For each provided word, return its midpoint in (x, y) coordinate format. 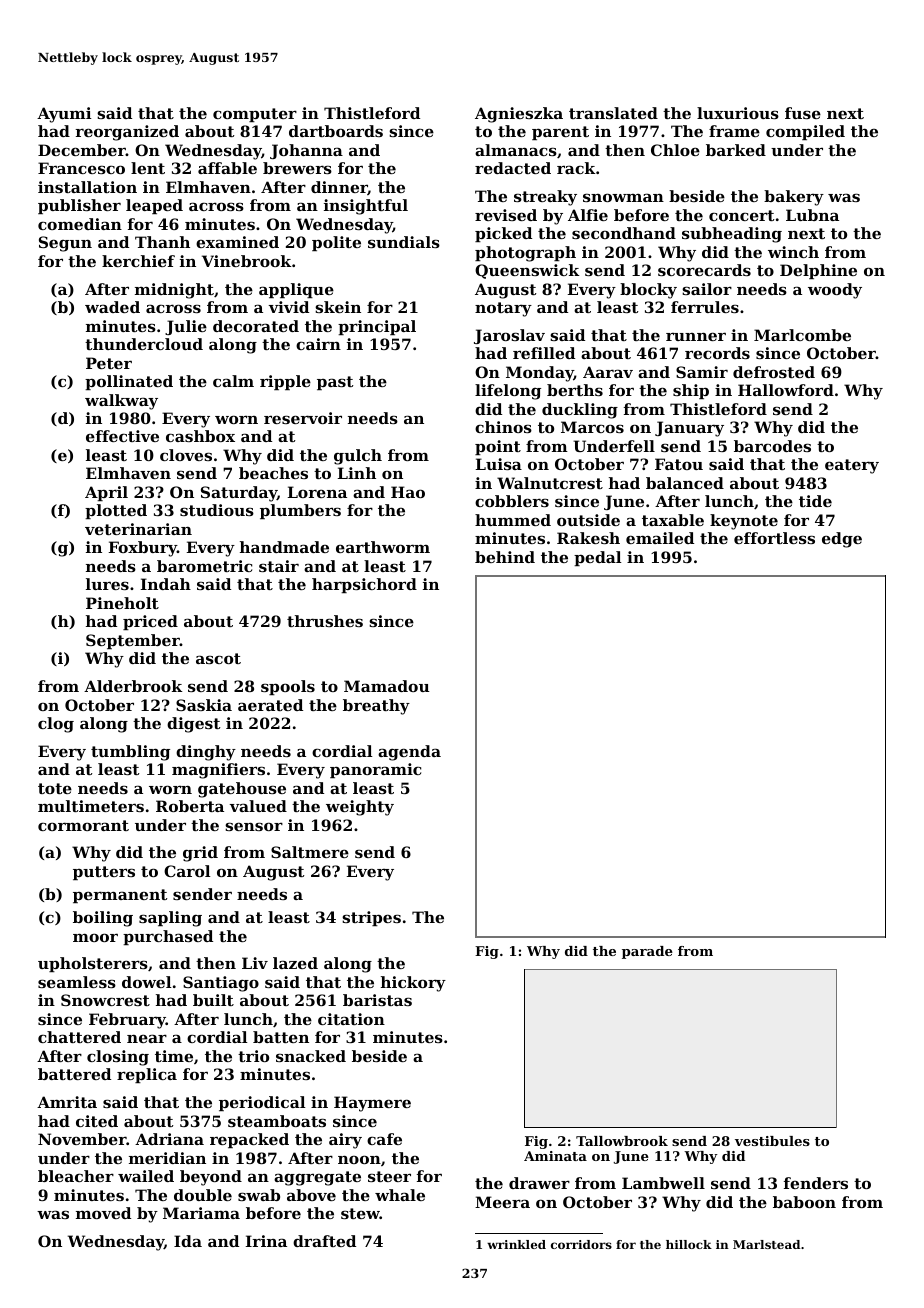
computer (255, 115)
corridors (581, 1244)
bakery (794, 198)
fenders (816, 1183)
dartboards (336, 131)
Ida (188, 1241)
